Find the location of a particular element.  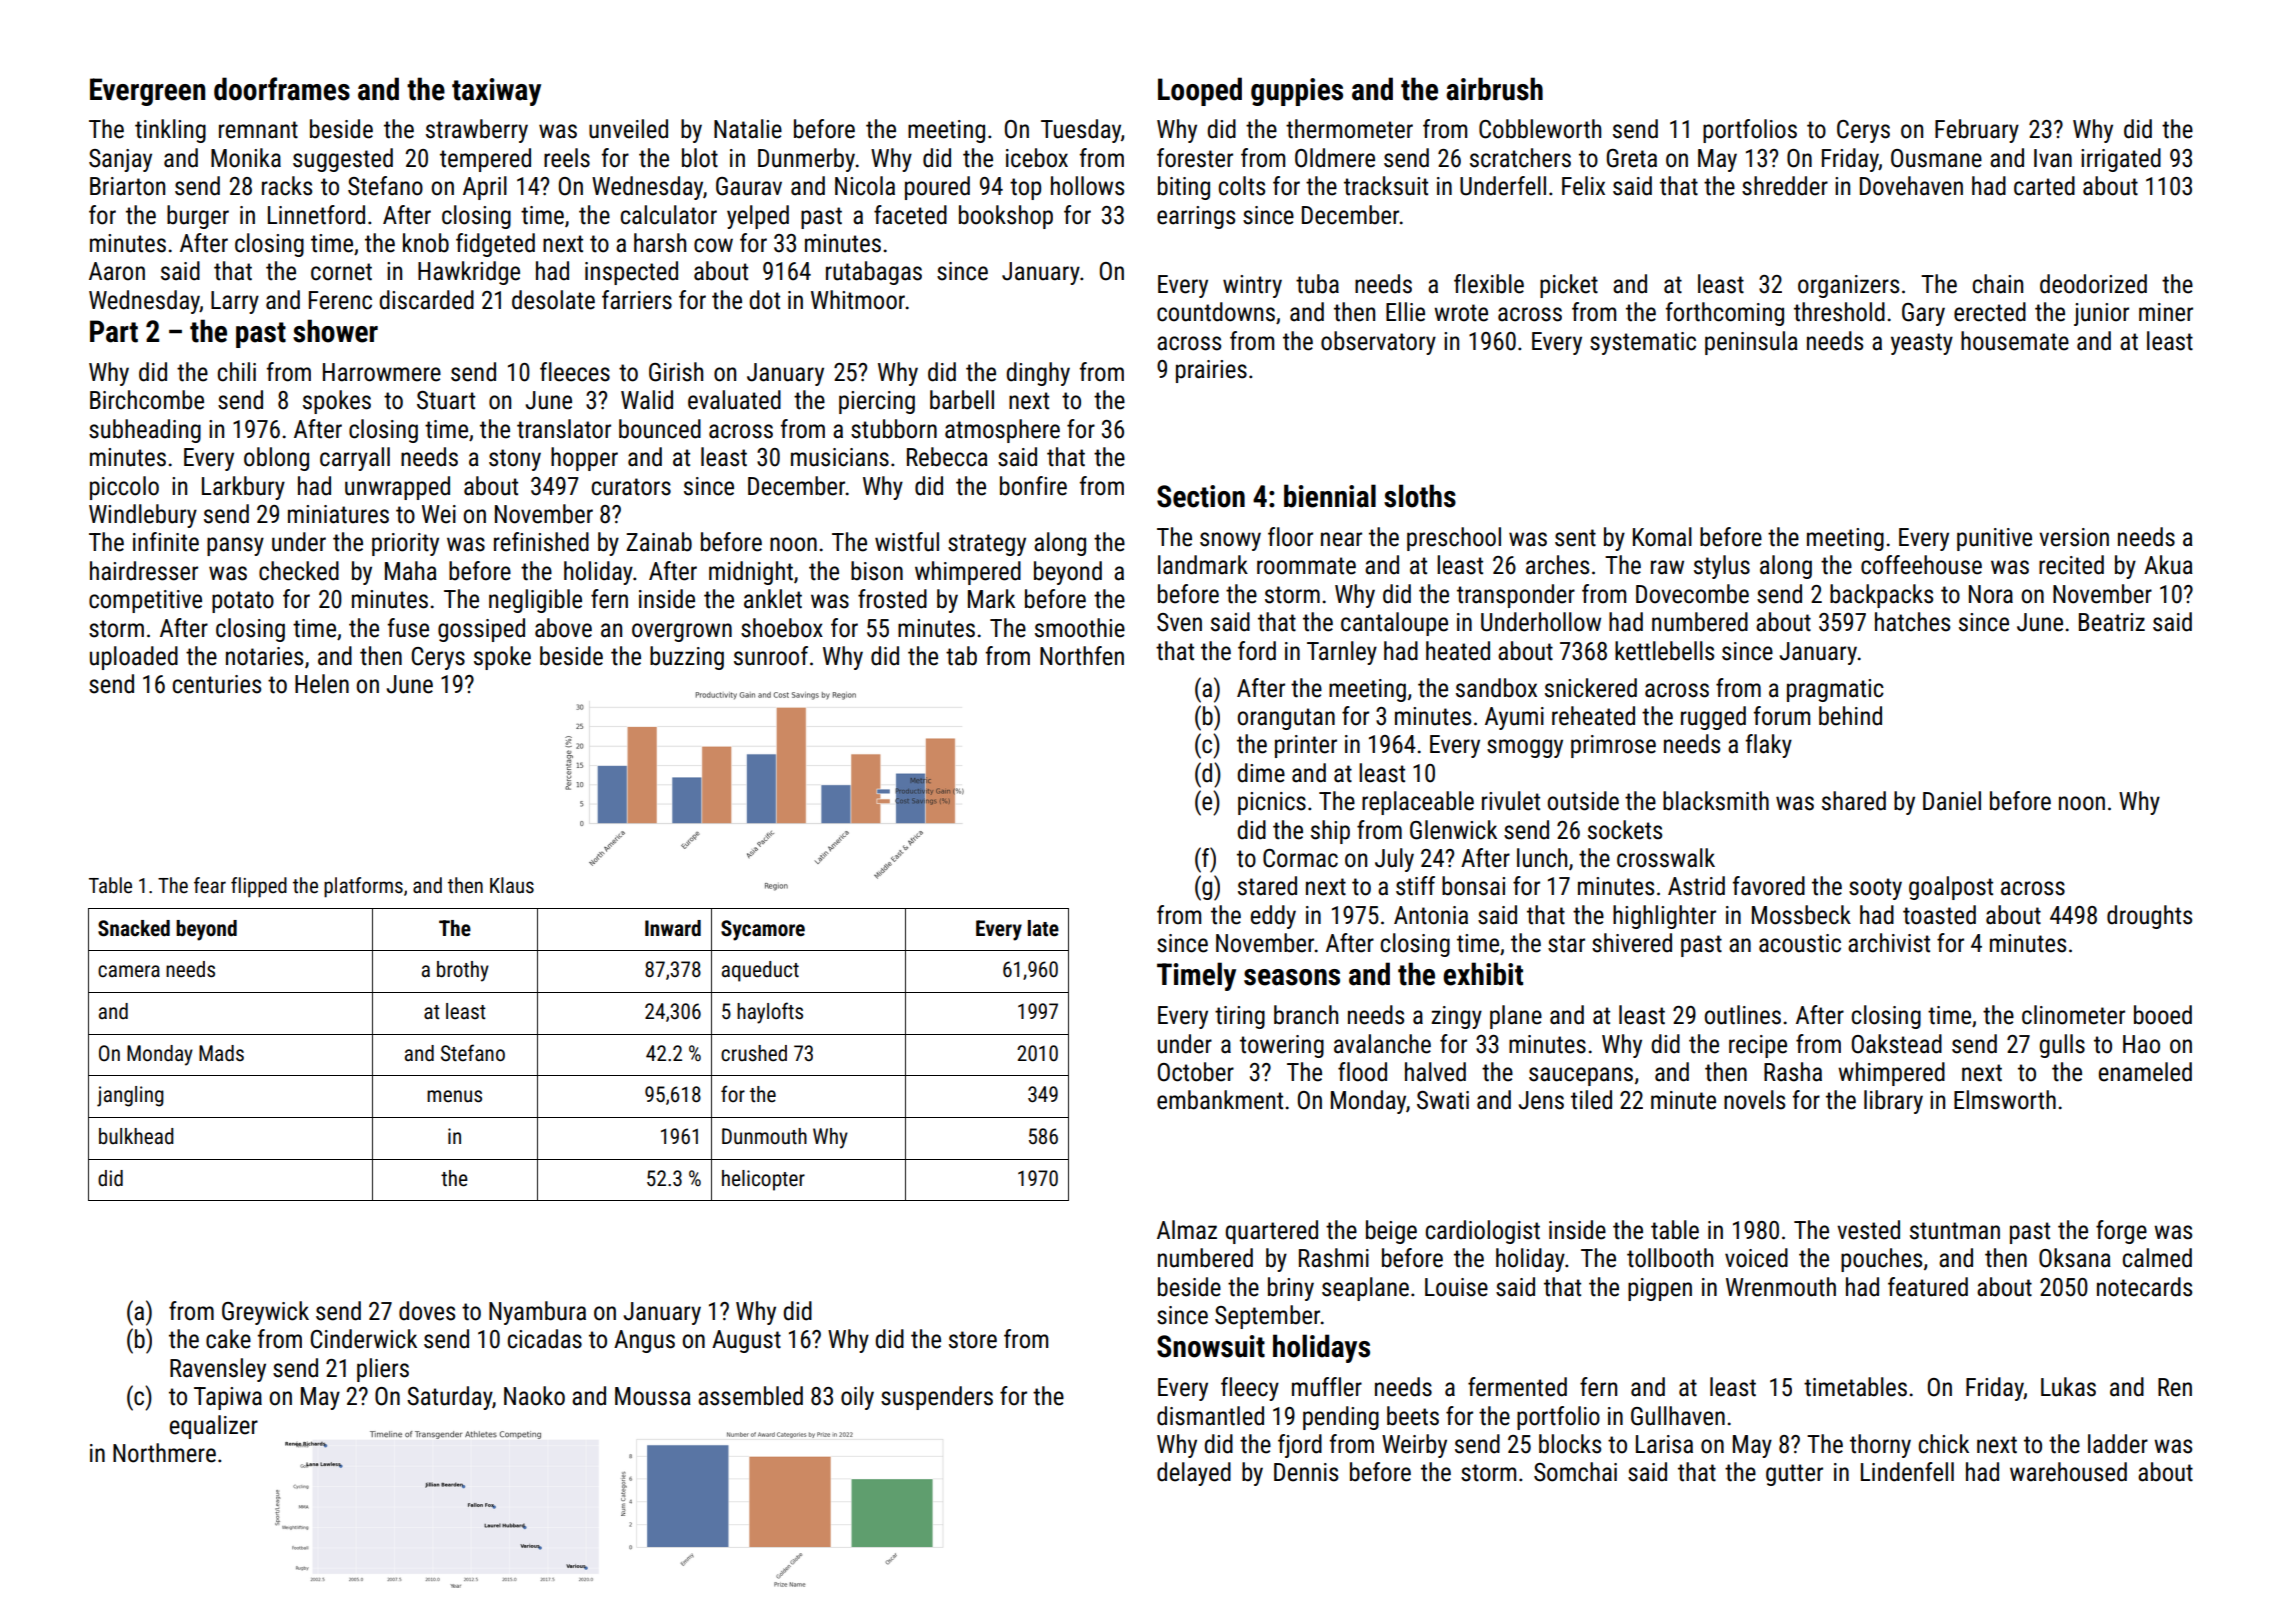

Daniel is located at coordinates (1952, 801).
